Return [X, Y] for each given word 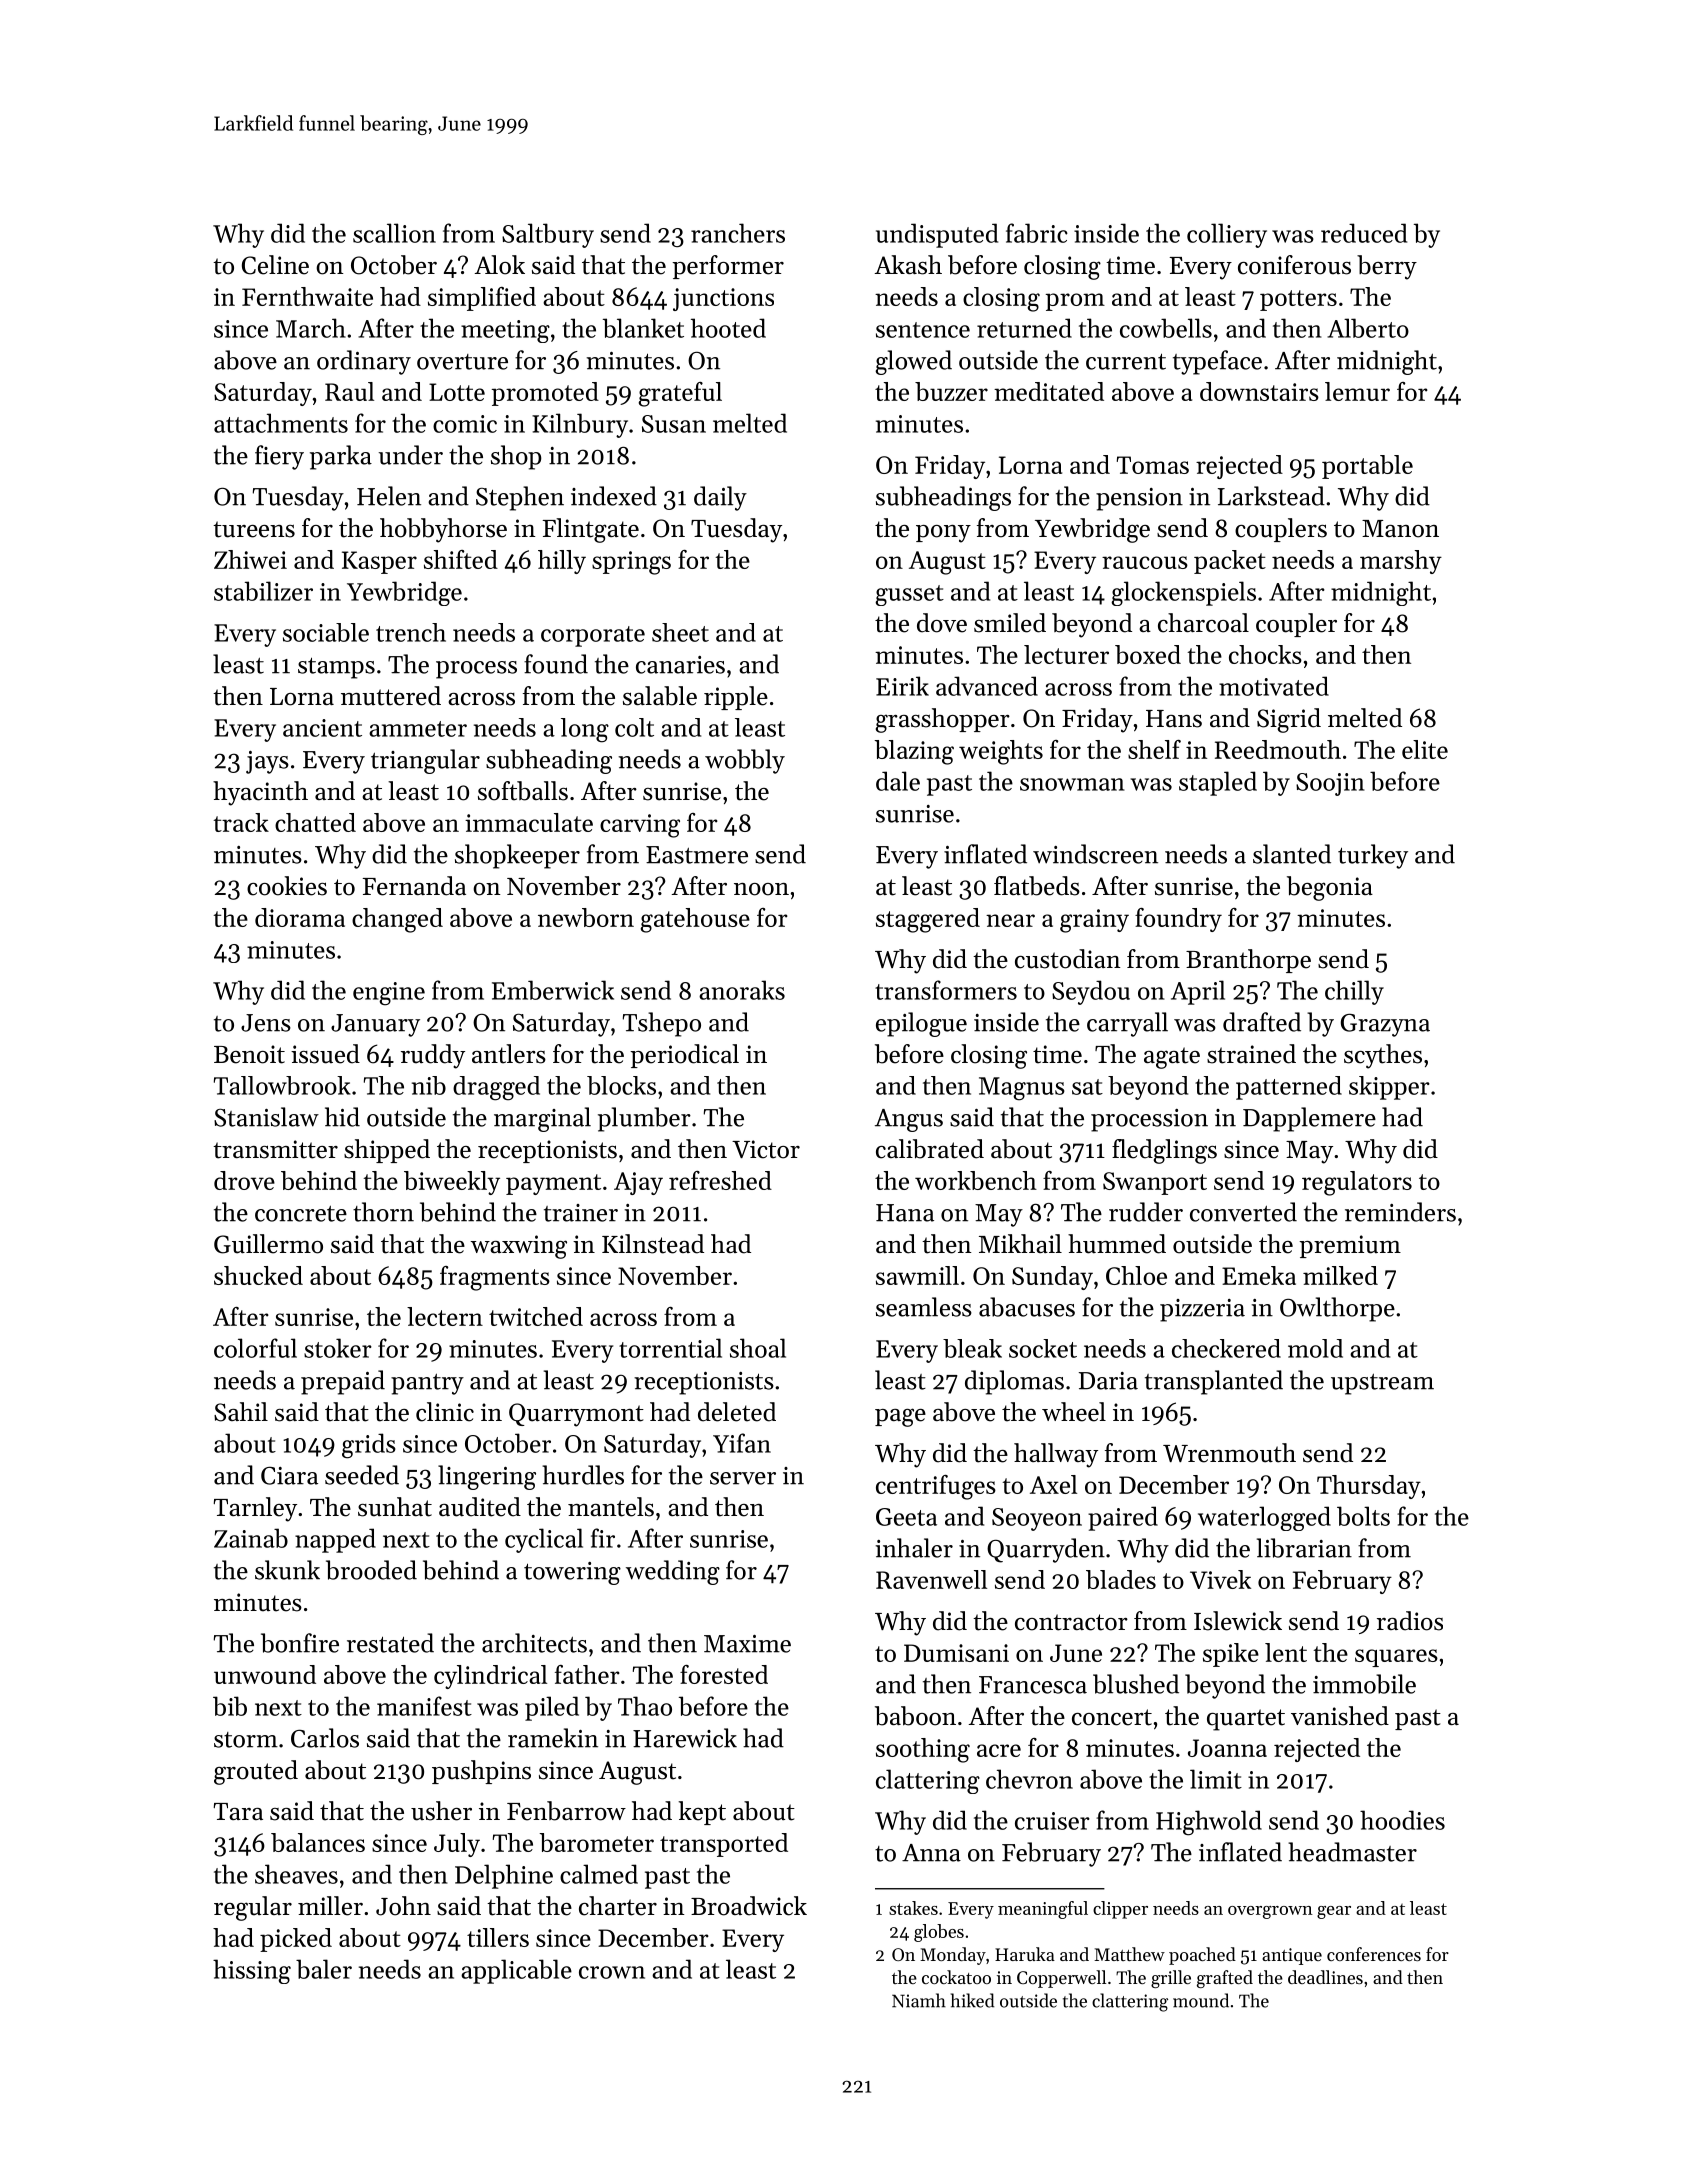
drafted [1262, 1022]
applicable [516, 1971]
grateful [680, 394]
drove [244, 1180]
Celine [275, 265]
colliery [1227, 235]
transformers [946, 990]
